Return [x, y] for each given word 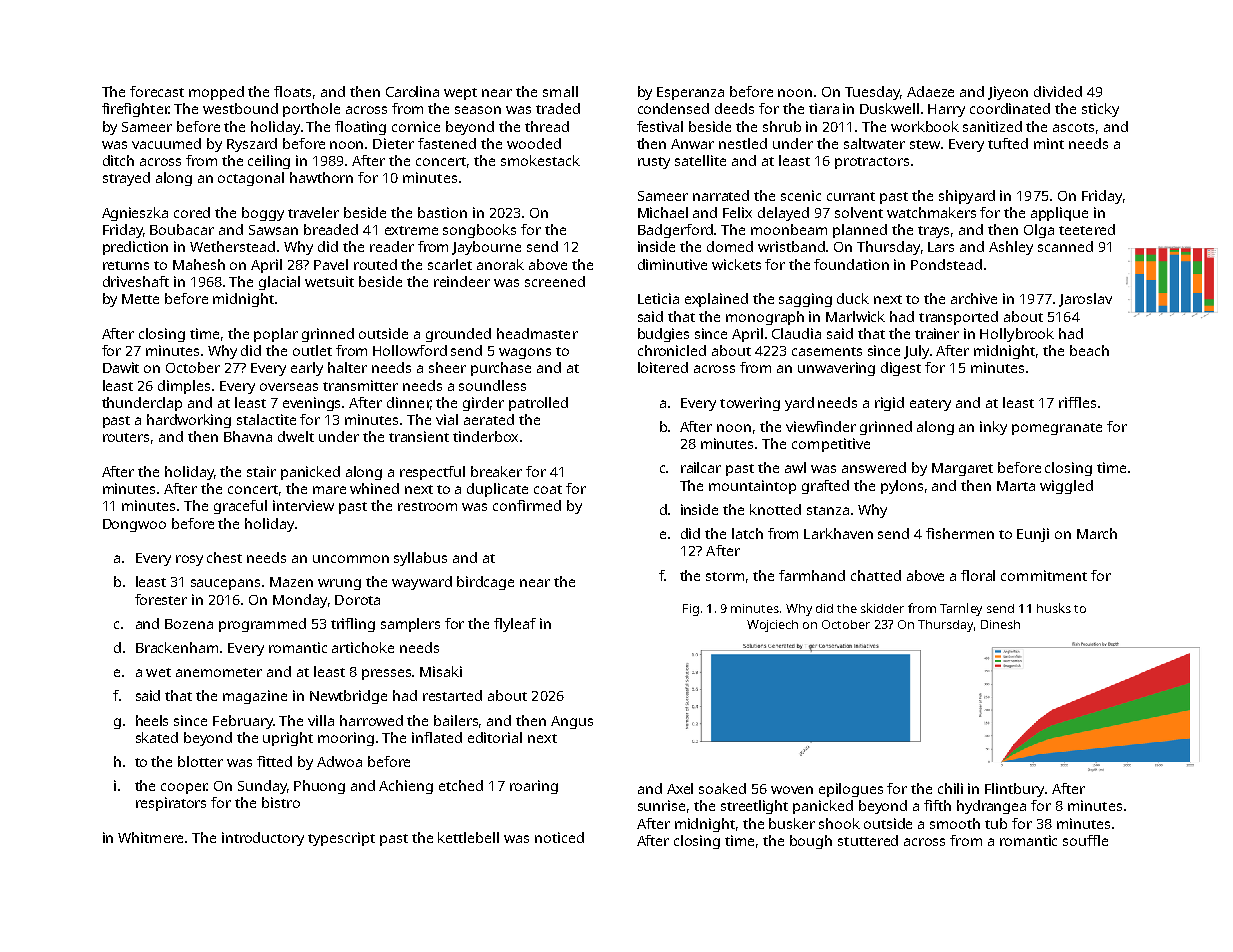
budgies [663, 335]
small [560, 91]
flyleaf [515, 625]
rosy [189, 560]
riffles [1077, 402]
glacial [279, 283]
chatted [876, 575]
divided [1058, 91]
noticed [559, 837]
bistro [281, 802]
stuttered [868, 840]
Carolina [412, 91]
